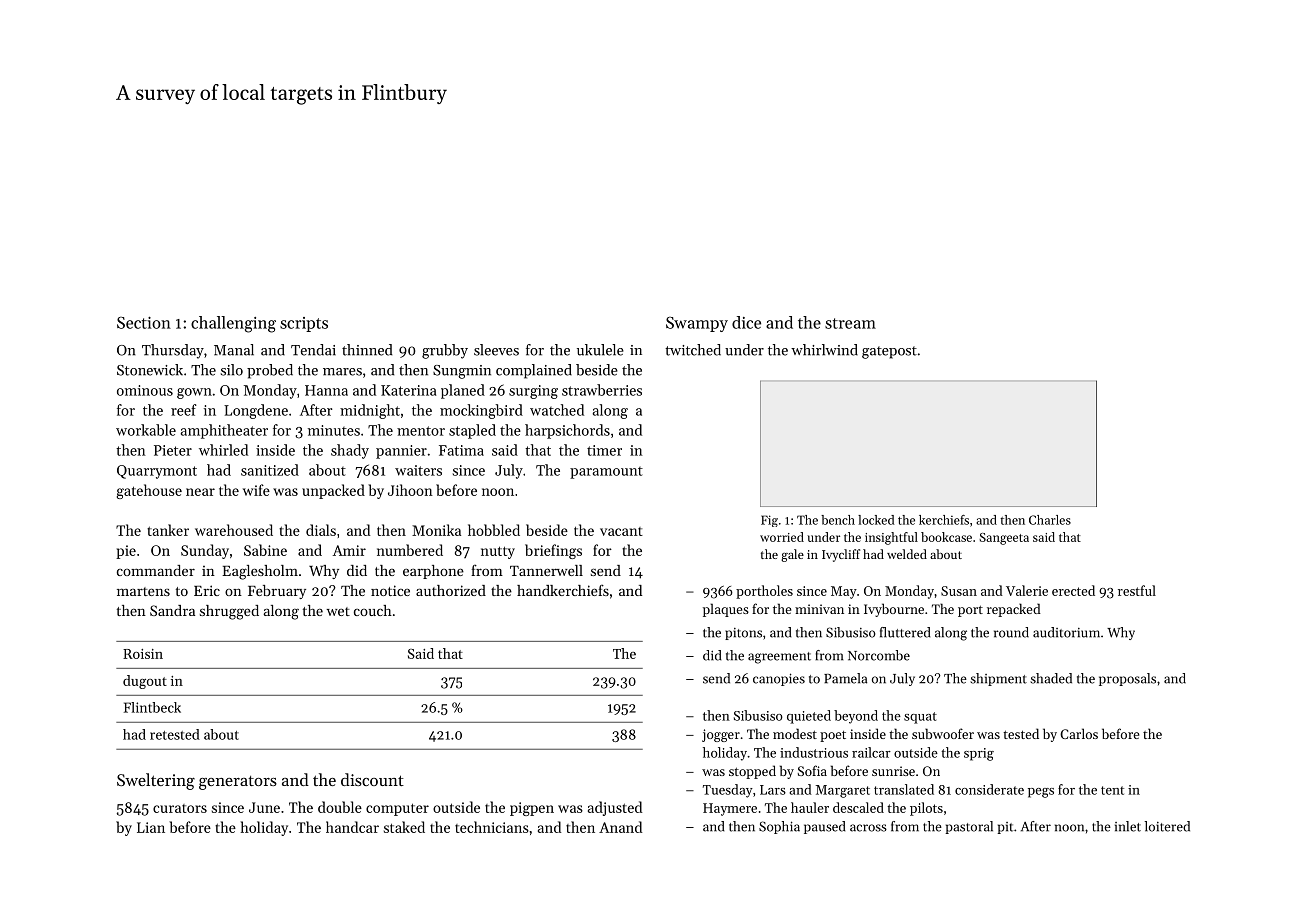  Describe the element at coordinates (779, 679) in the document. I see `canopies` at that location.
